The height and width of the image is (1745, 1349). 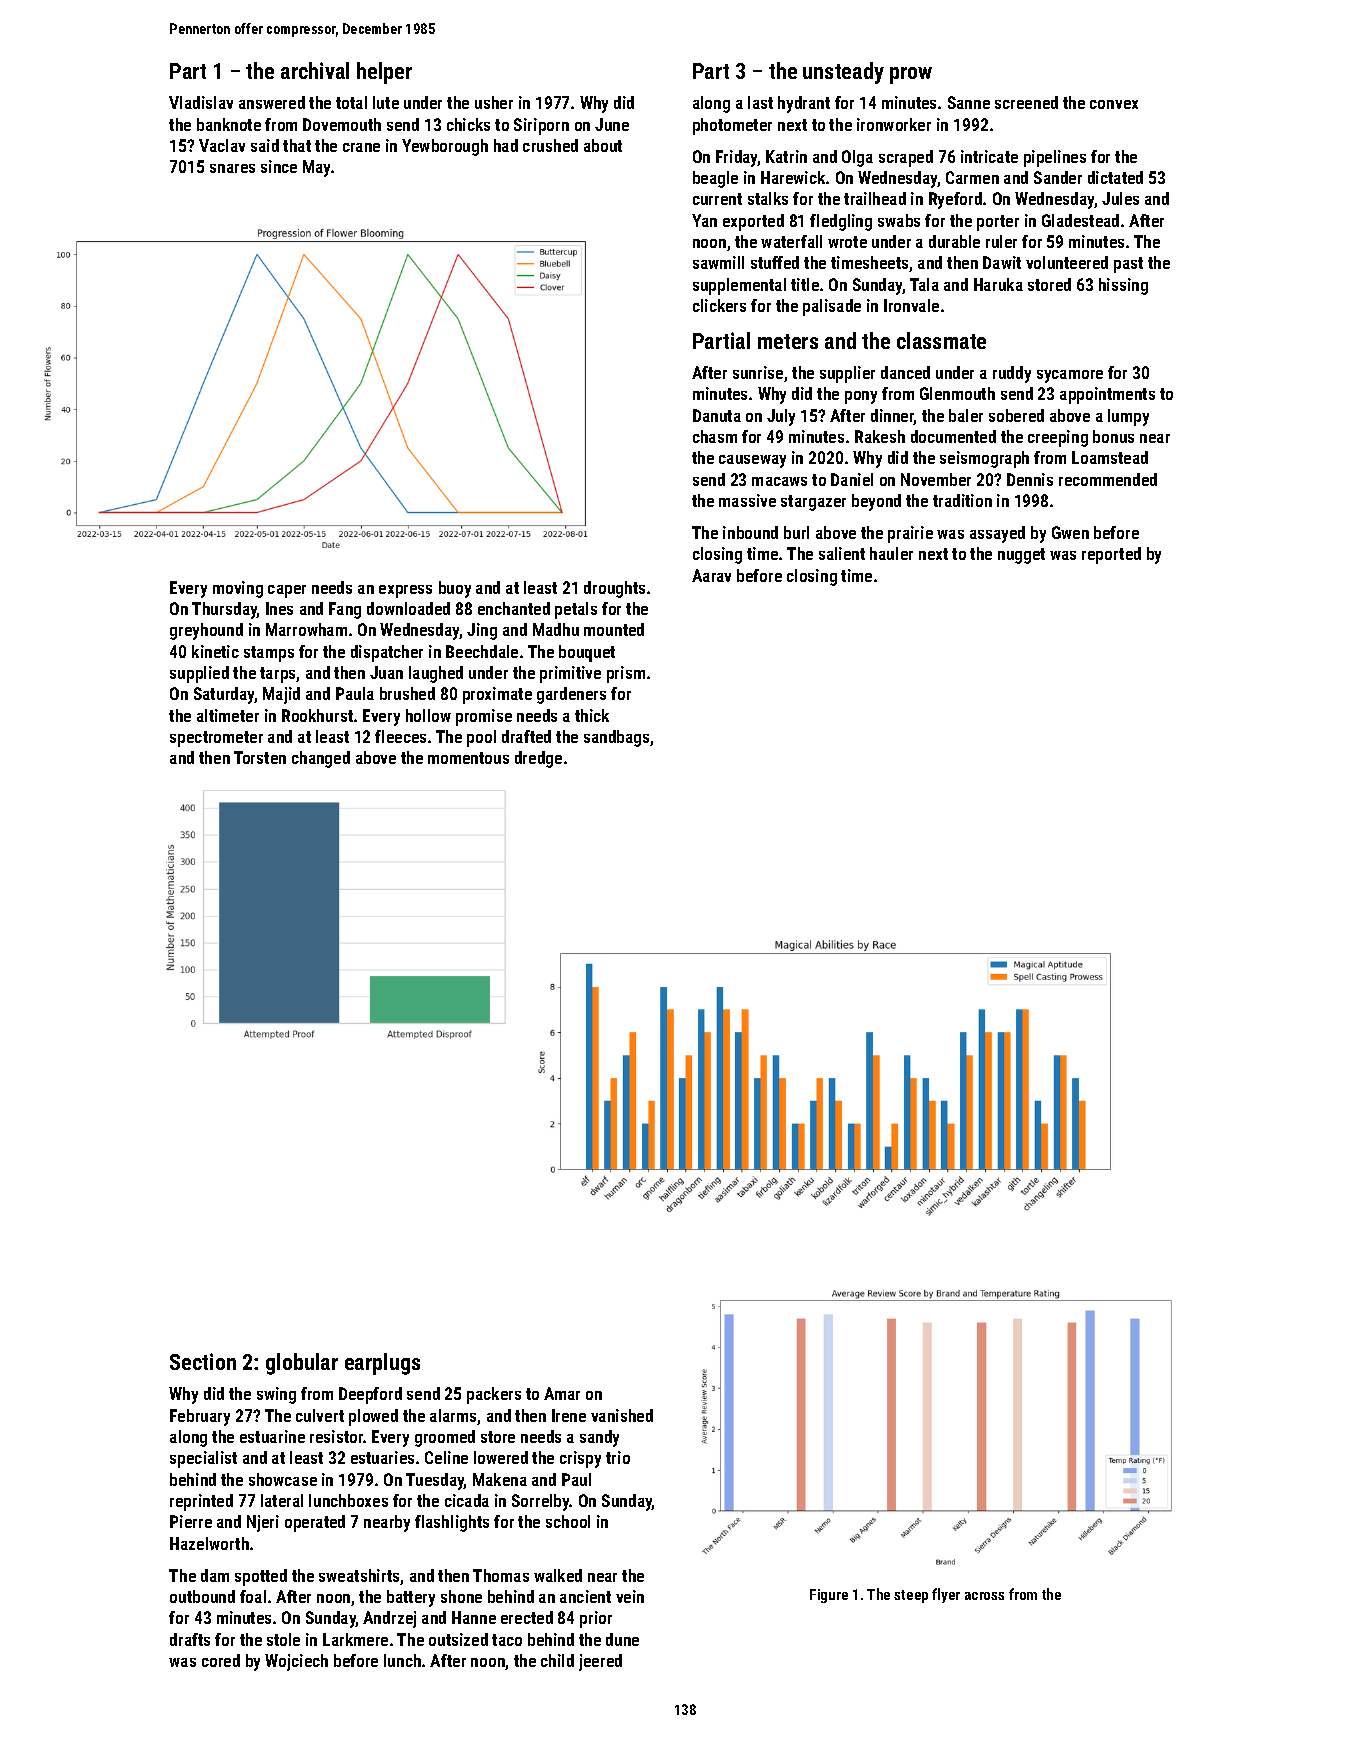 What do you see at coordinates (946, 1595) in the image?
I see `flyer` at bounding box center [946, 1595].
